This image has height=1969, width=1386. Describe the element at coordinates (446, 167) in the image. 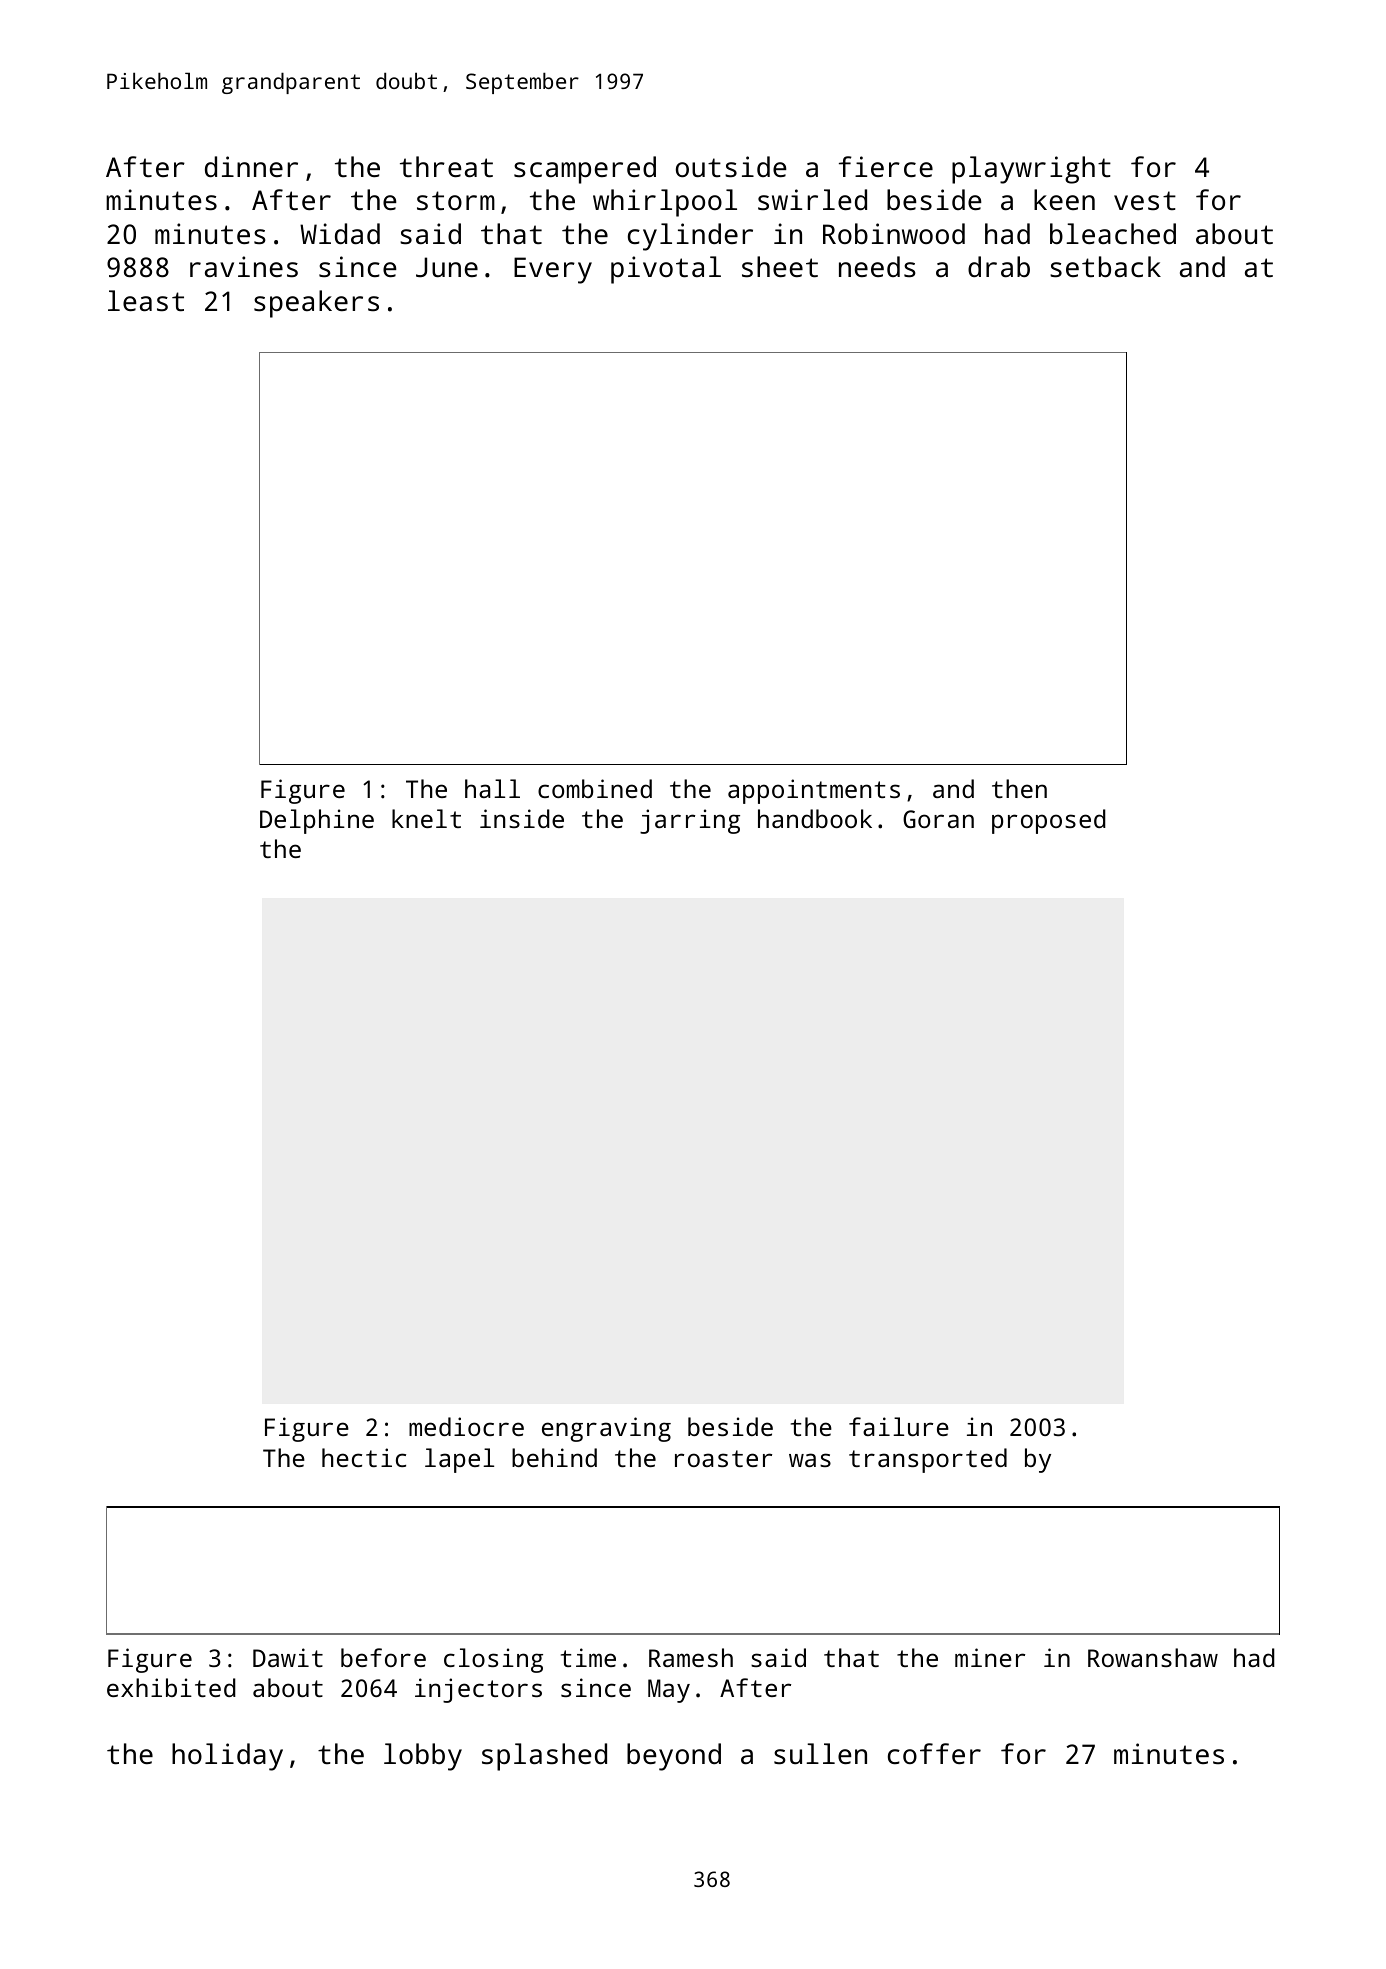

I see `threat` at that location.
